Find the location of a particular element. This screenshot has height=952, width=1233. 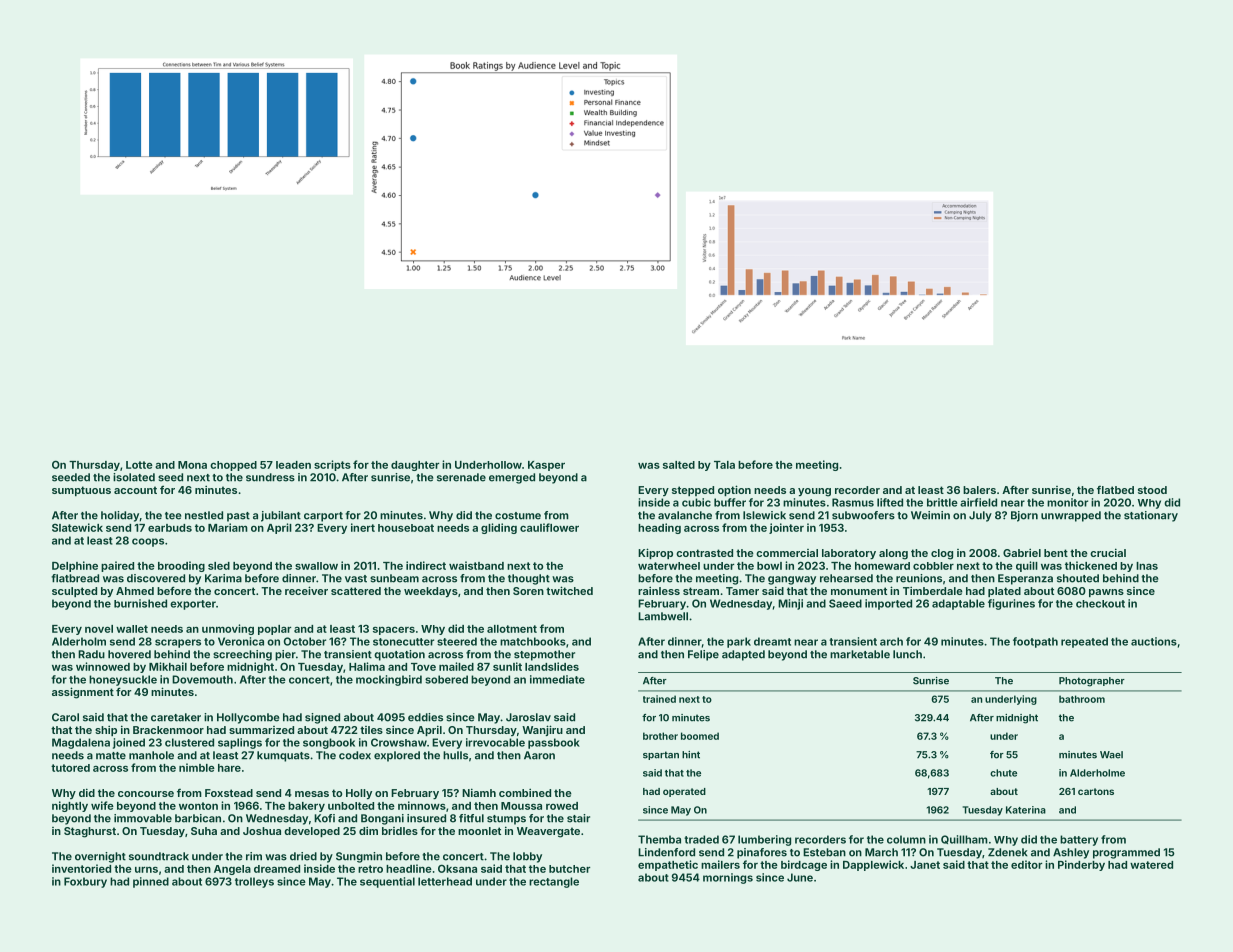

Kiprop is located at coordinates (655, 553).
